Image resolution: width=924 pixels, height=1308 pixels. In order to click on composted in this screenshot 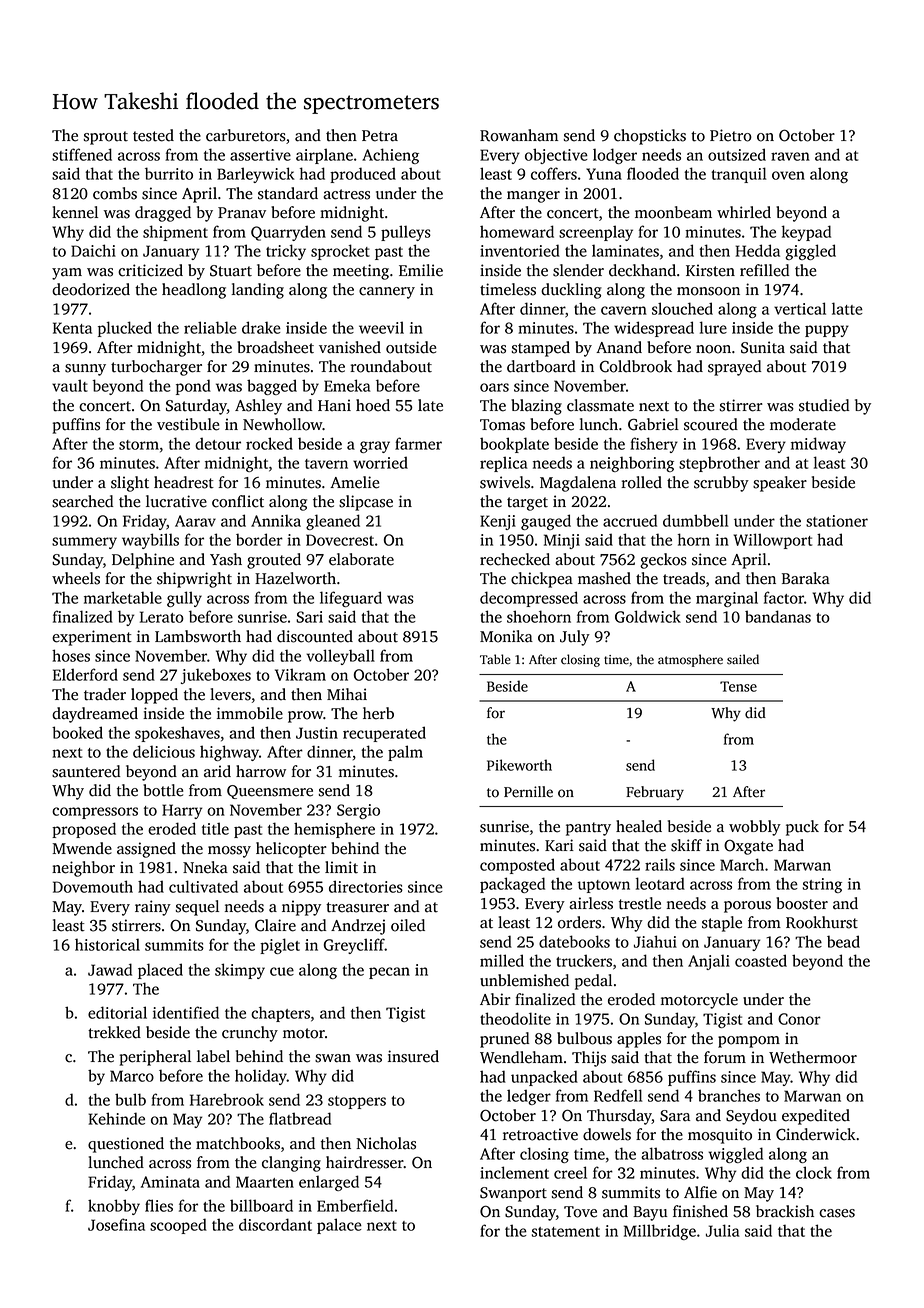, I will do `click(517, 866)`.
